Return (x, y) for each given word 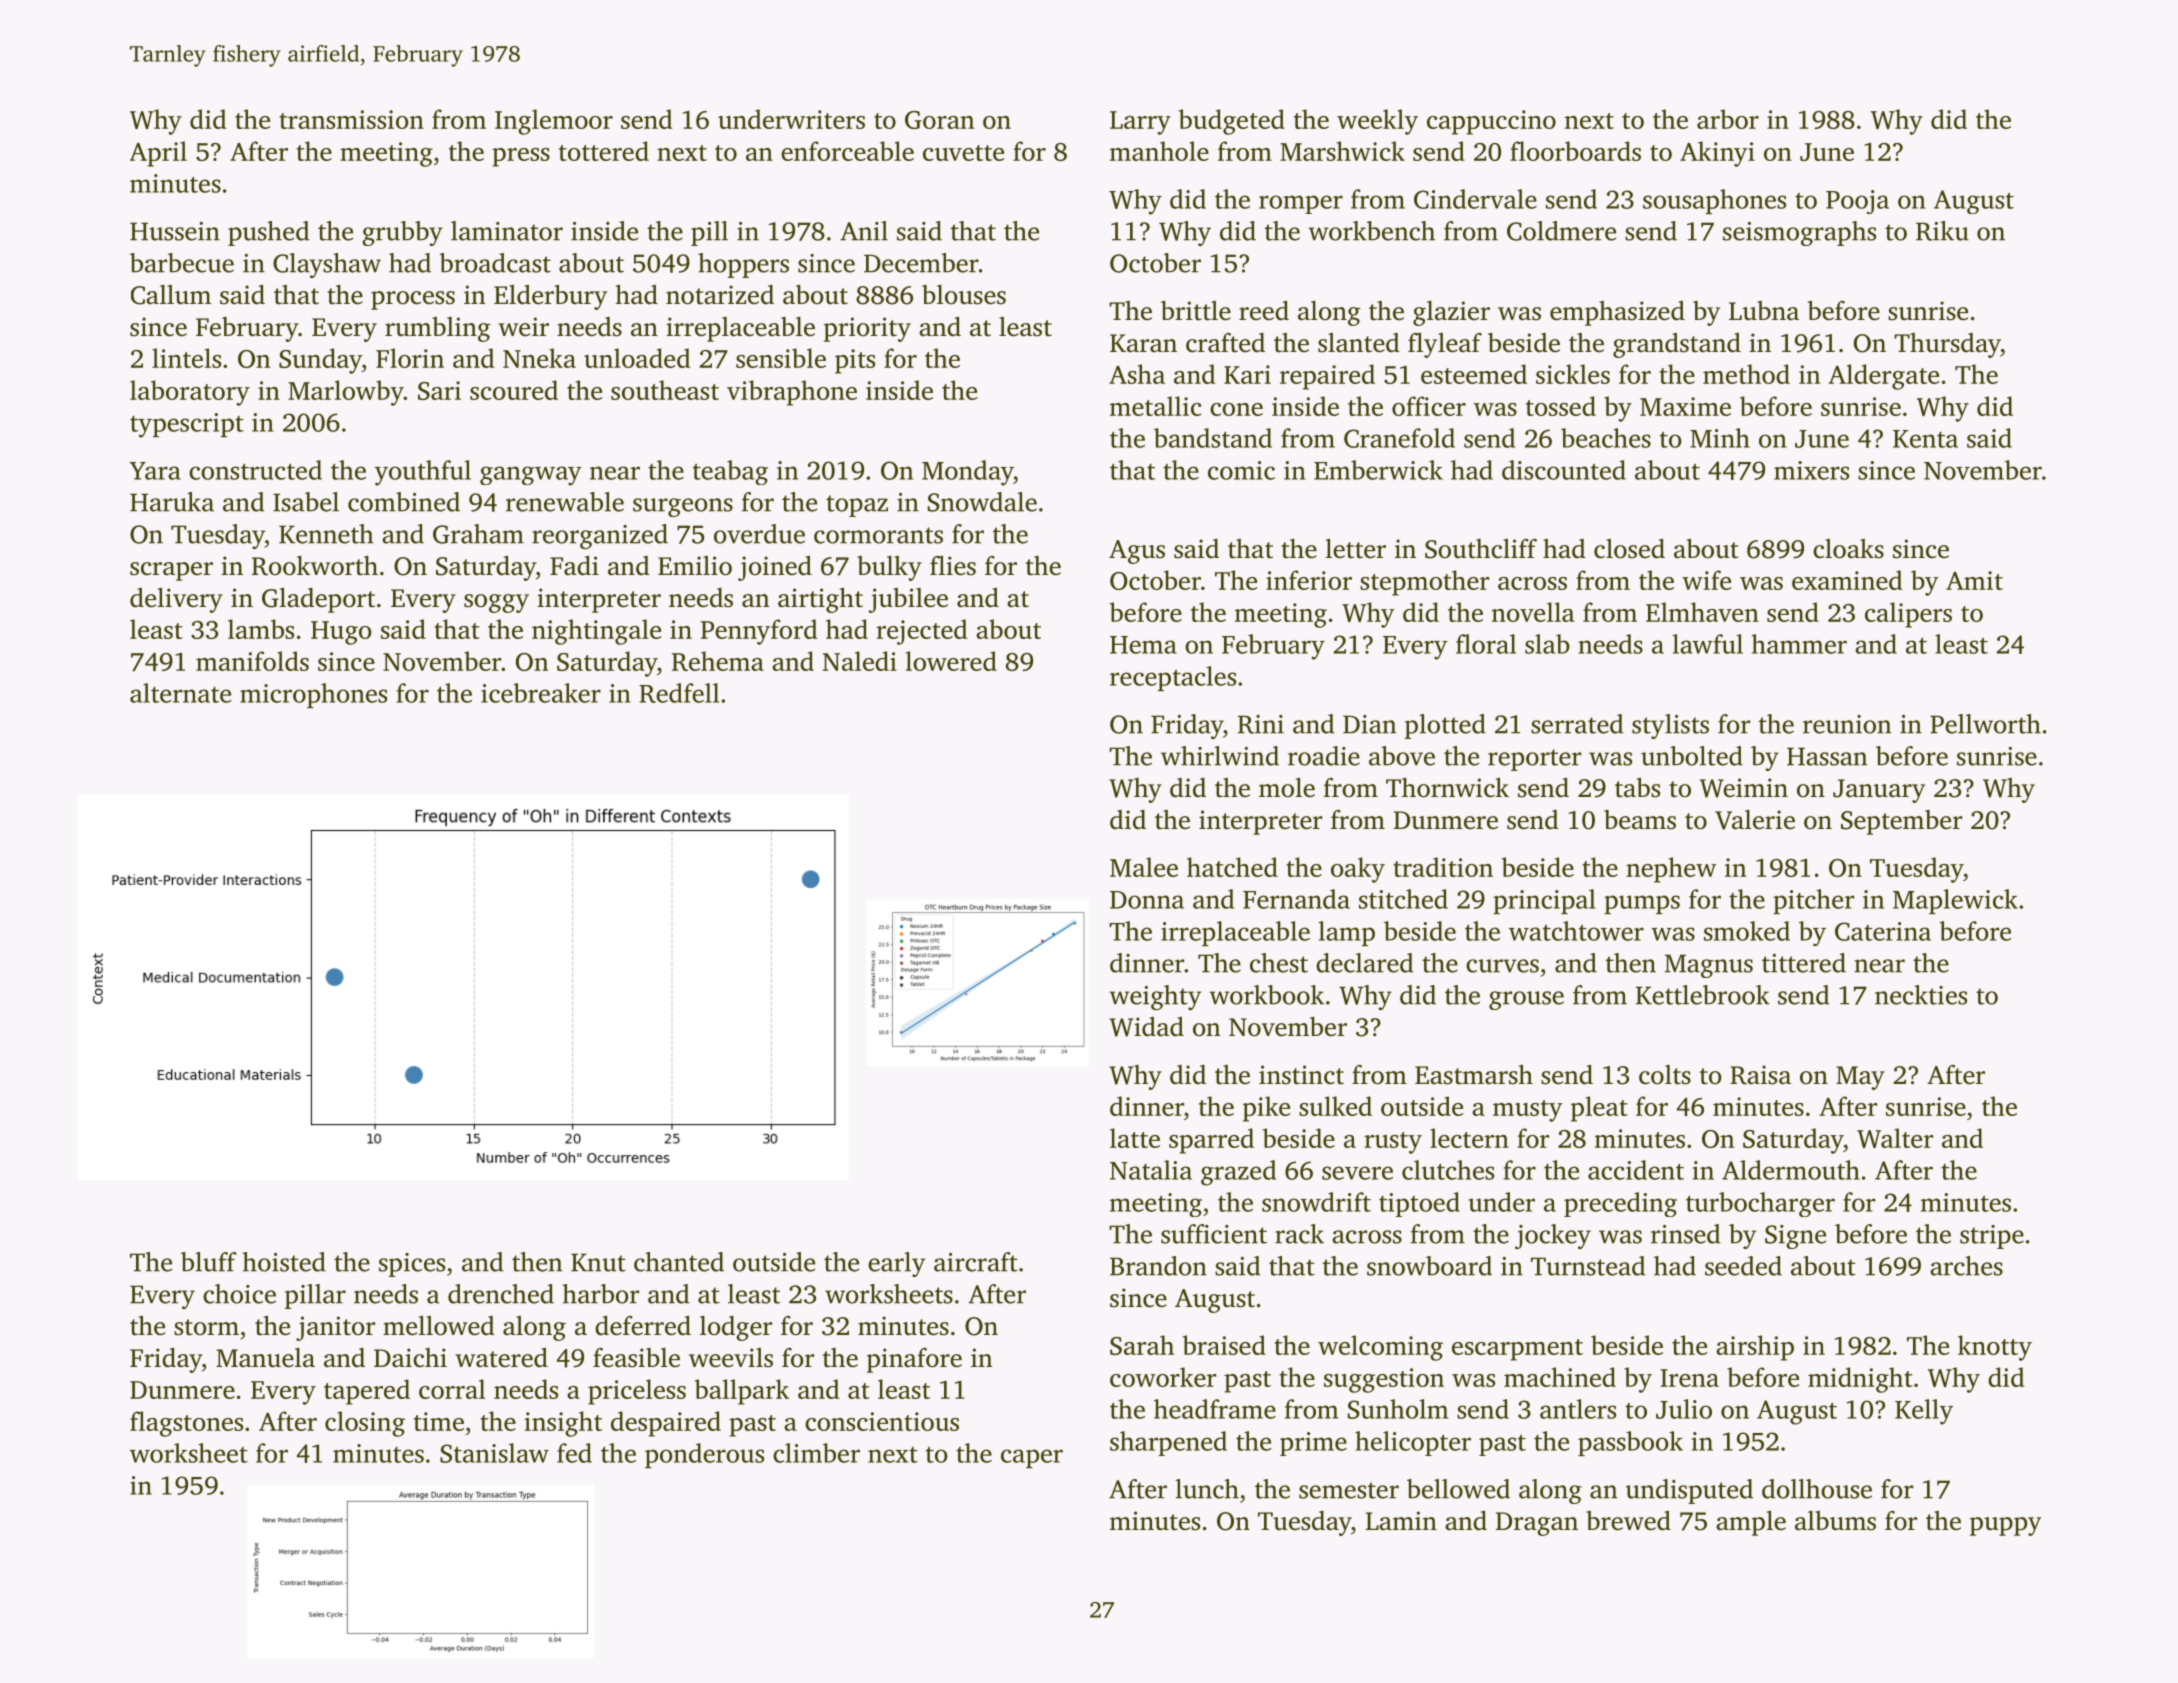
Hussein (175, 231)
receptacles (1173, 678)
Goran (939, 120)
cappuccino (1491, 122)
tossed (1561, 406)
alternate (180, 693)
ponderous (704, 1455)
